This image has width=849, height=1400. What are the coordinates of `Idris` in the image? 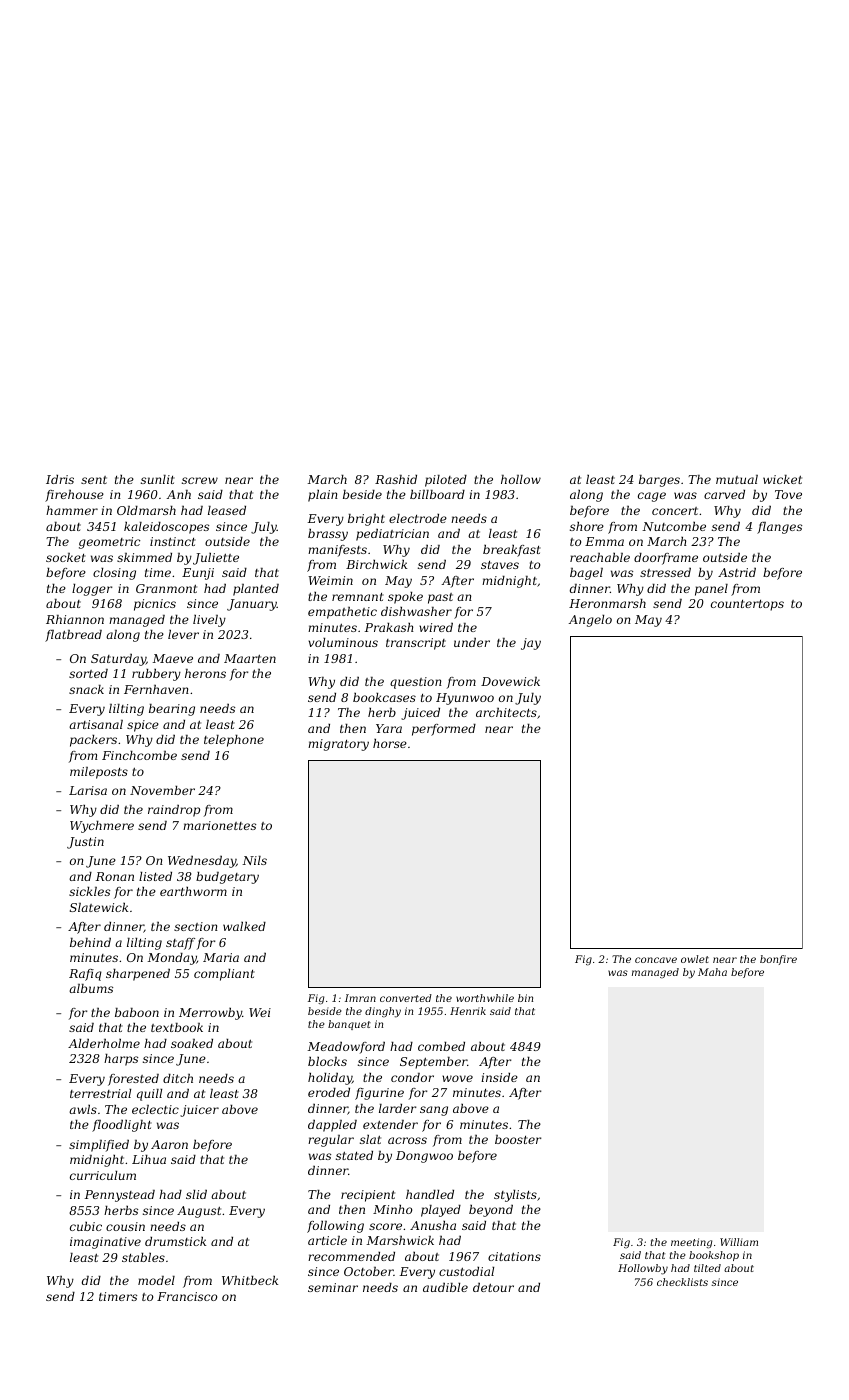 It's located at (60, 479).
